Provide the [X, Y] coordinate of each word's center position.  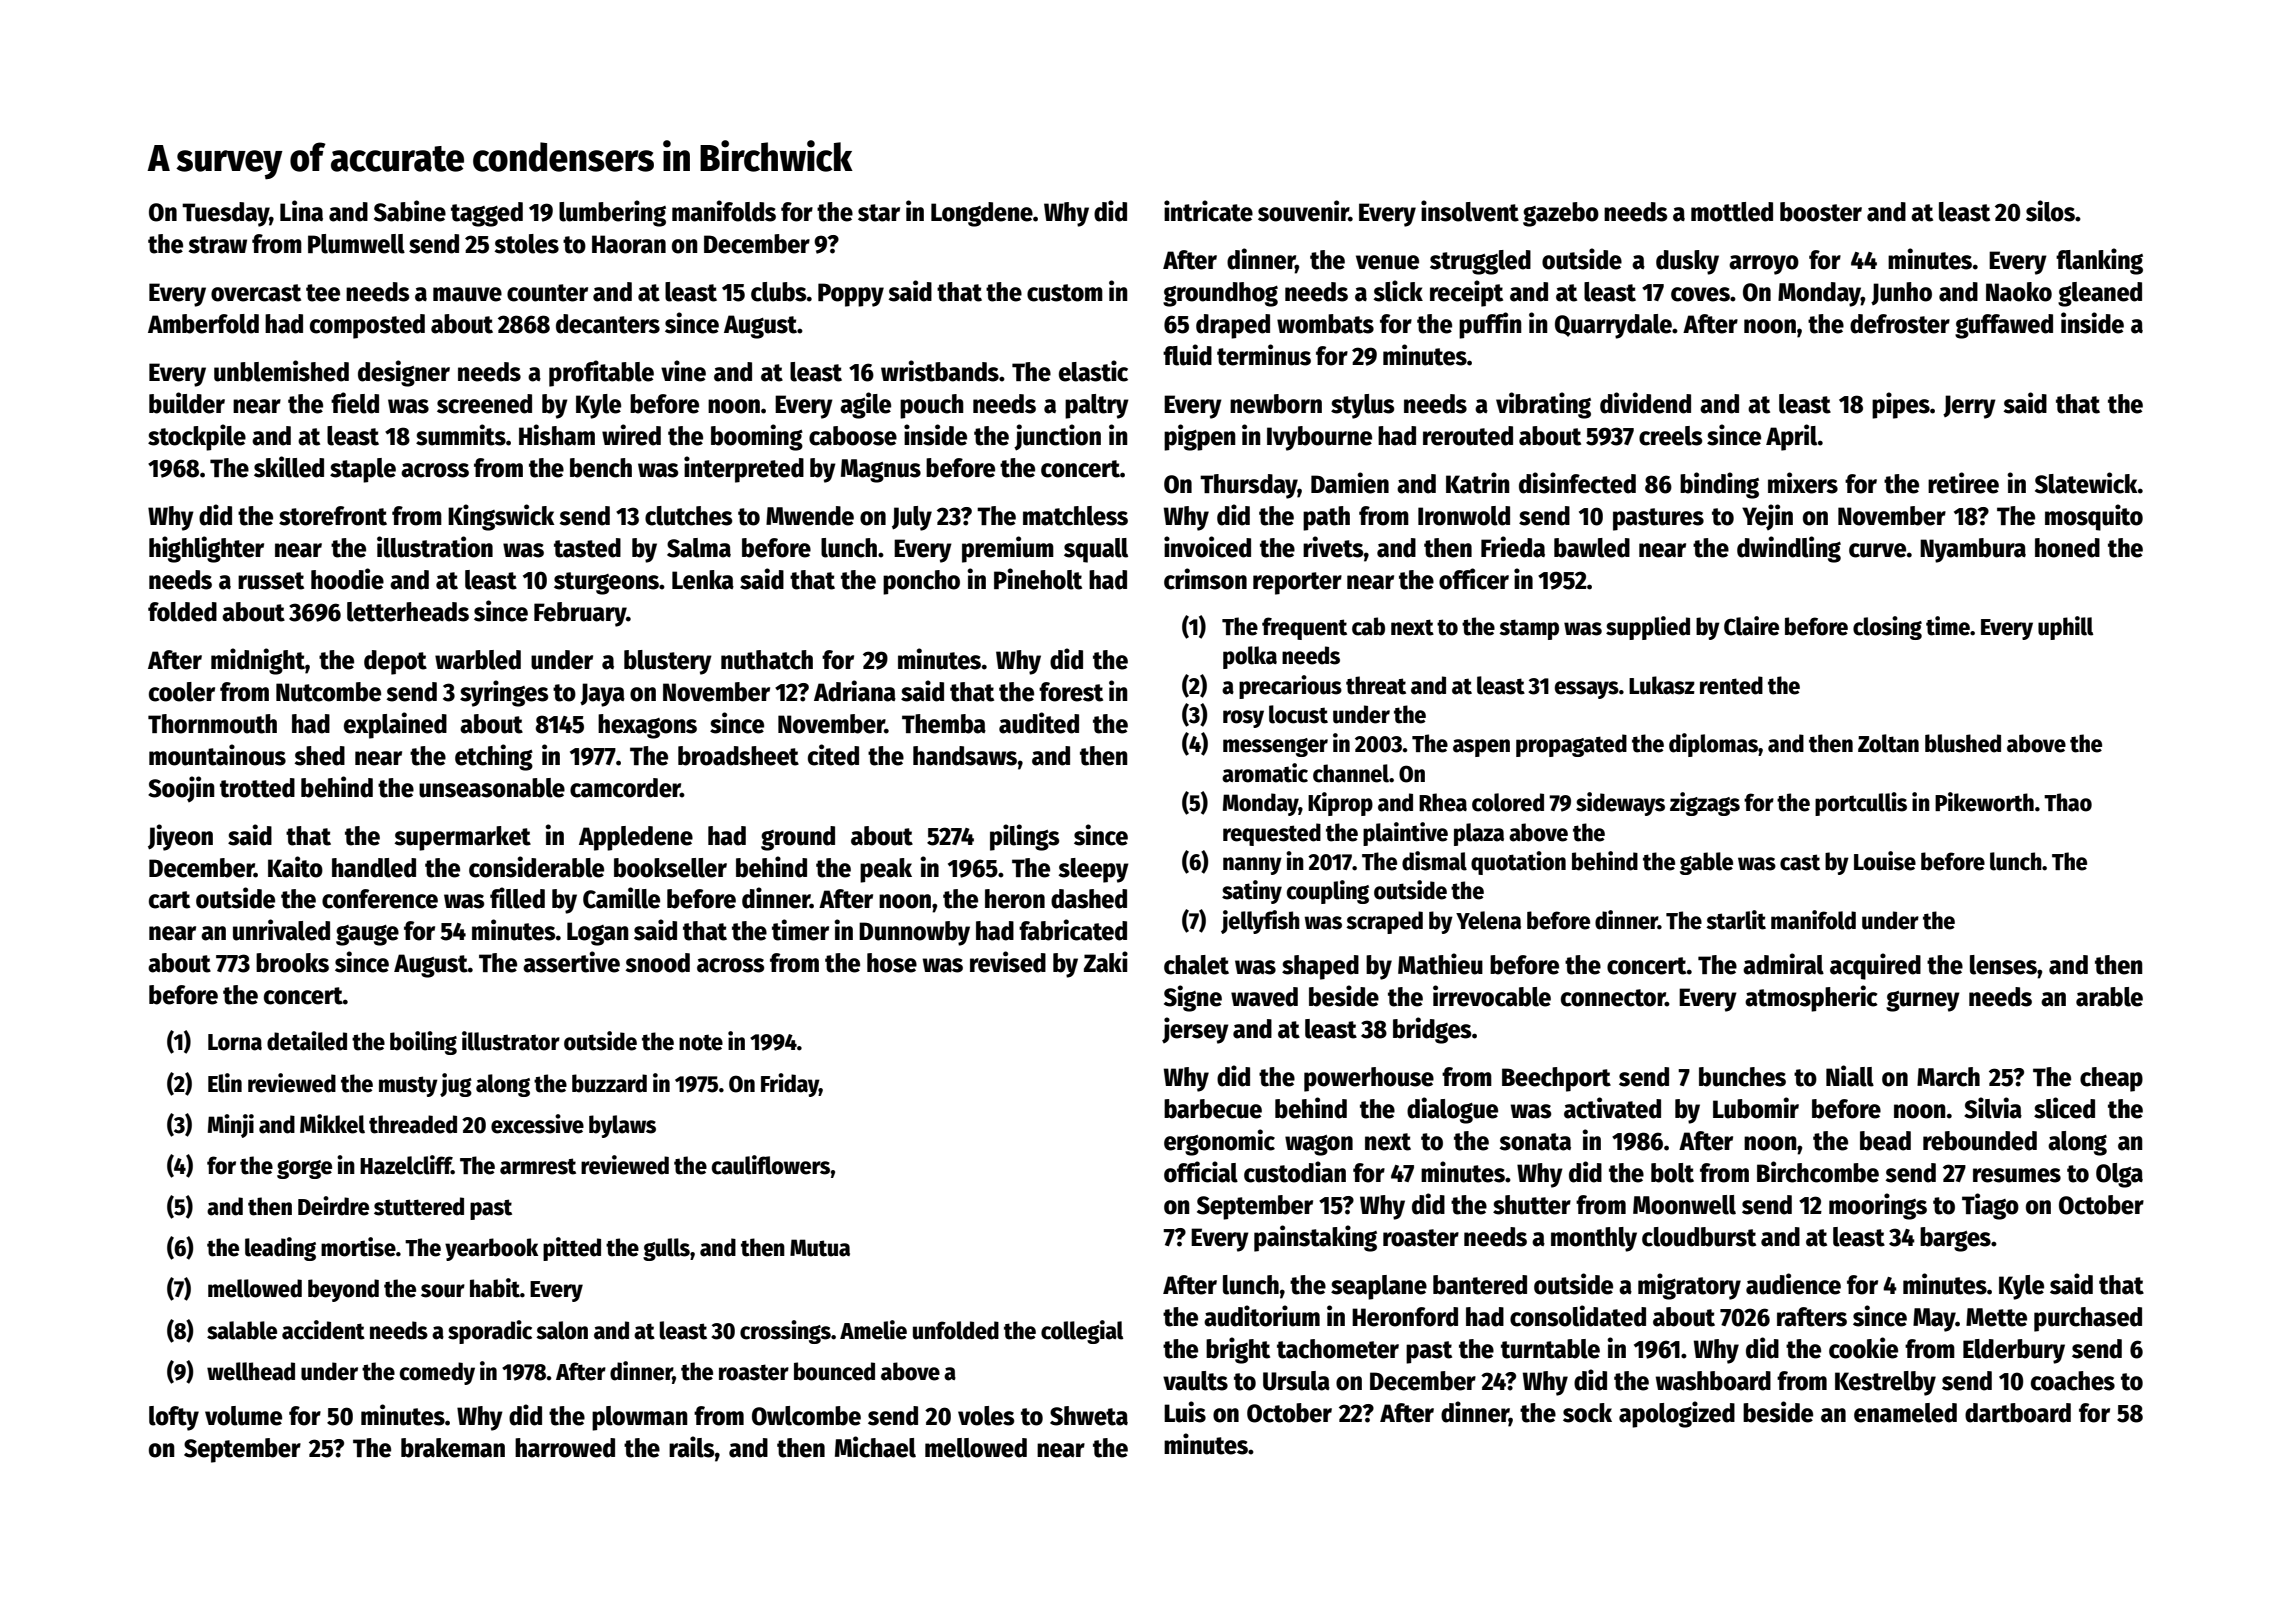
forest [1071, 692]
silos [2050, 211]
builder [187, 403]
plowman [640, 1418]
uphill [2065, 628]
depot [395, 662]
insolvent [1470, 211]
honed [2067, 548]
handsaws [965, 756]
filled [517, 898]
